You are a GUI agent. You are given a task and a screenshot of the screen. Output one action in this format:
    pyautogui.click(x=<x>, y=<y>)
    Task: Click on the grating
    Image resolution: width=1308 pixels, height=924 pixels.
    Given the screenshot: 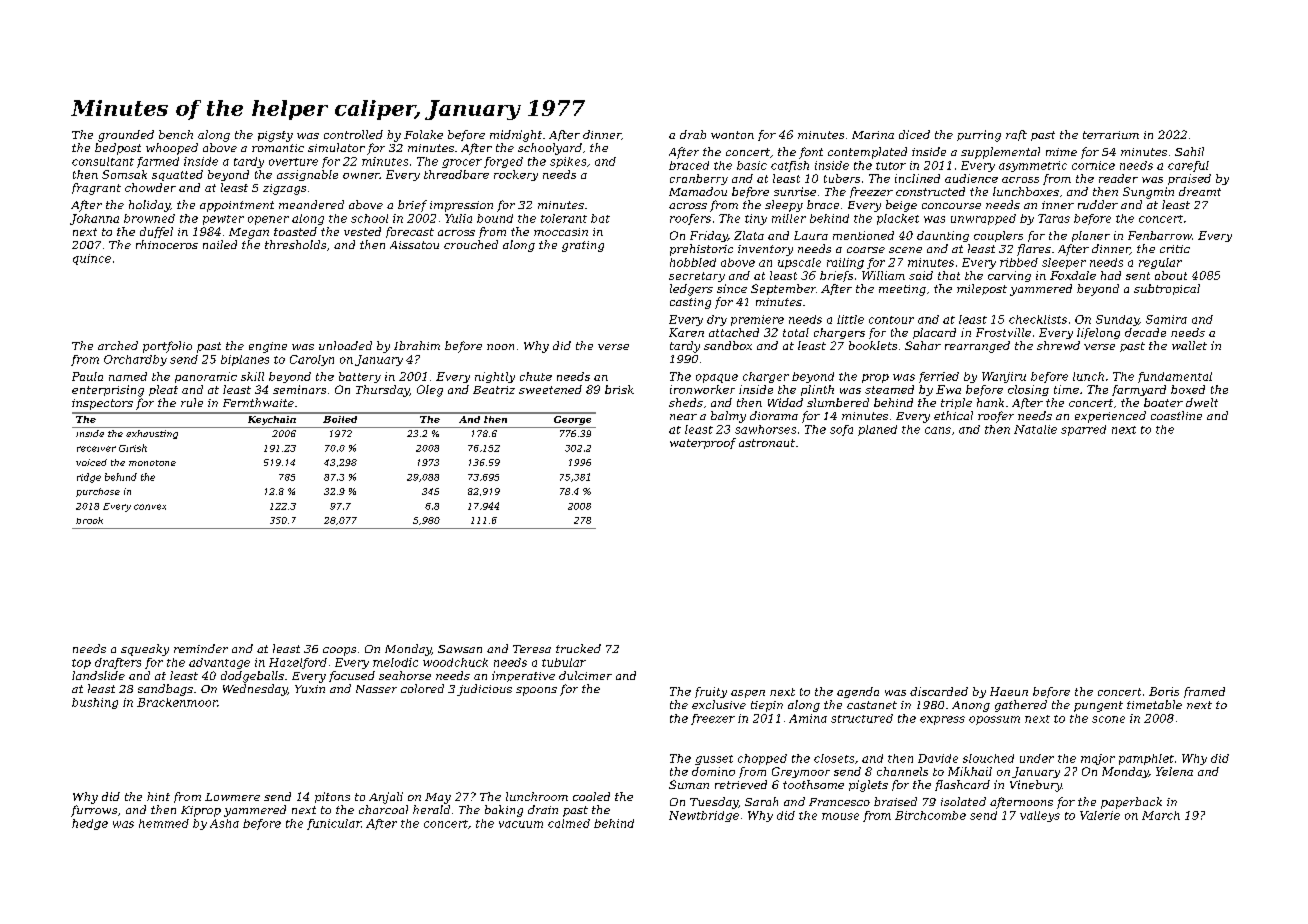 What is the action you would take?
    pyautogui.click(x=583, y=246)
